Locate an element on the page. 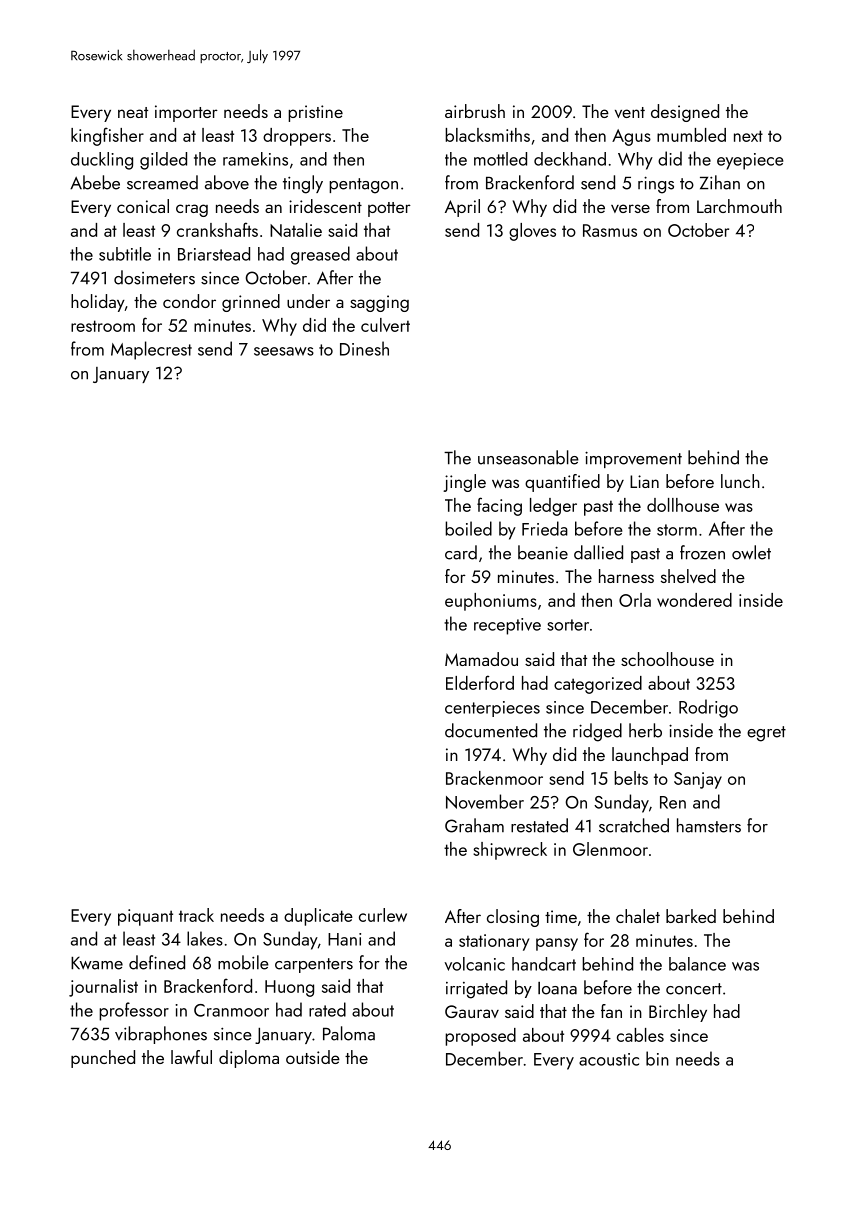 This page has height=1214, width=856. lunch is located at coordinates (740, 481).
